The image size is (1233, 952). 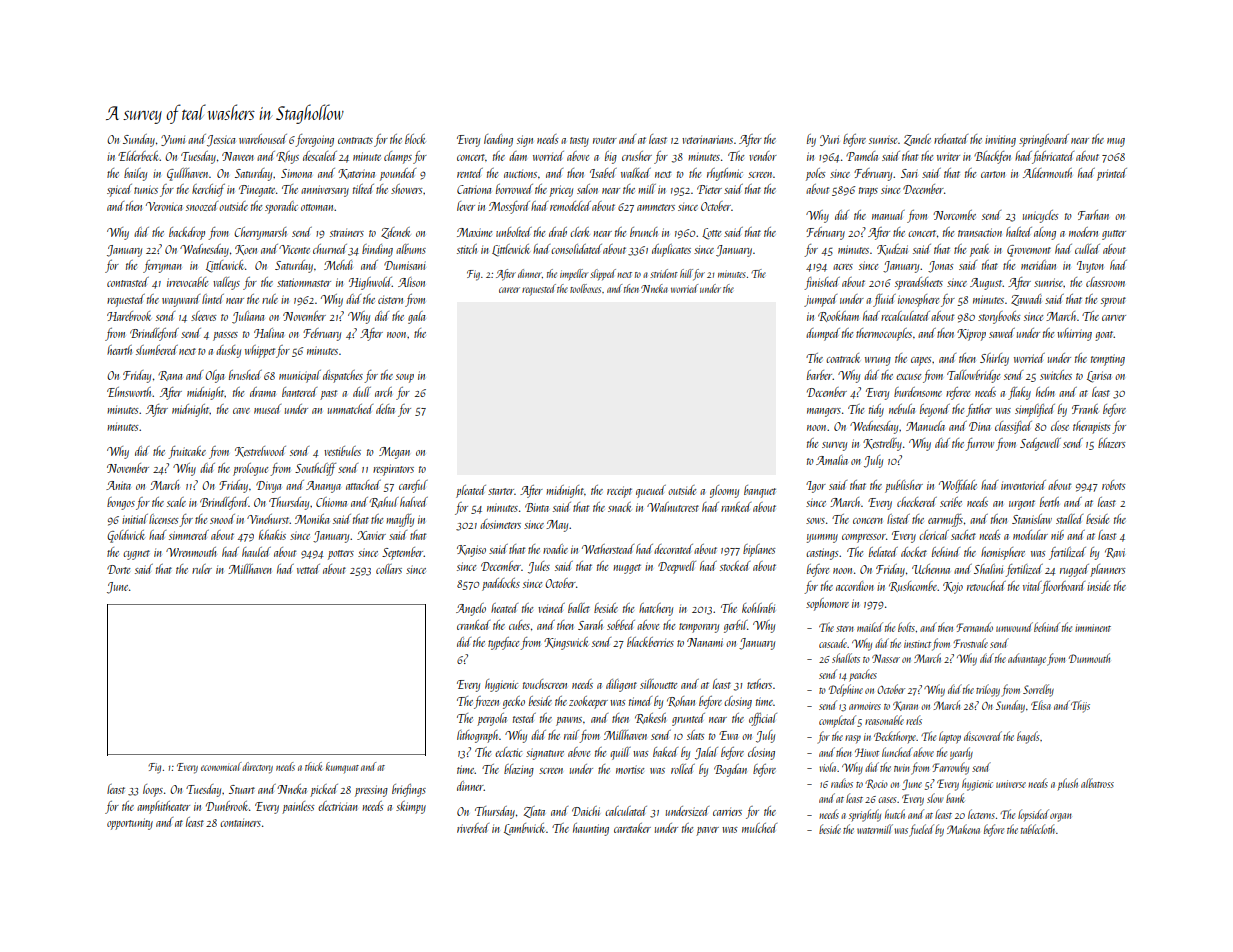 What do you see at coordinates (405, 378) in the page?
I see `soup` at bounding box center [405, 378].
